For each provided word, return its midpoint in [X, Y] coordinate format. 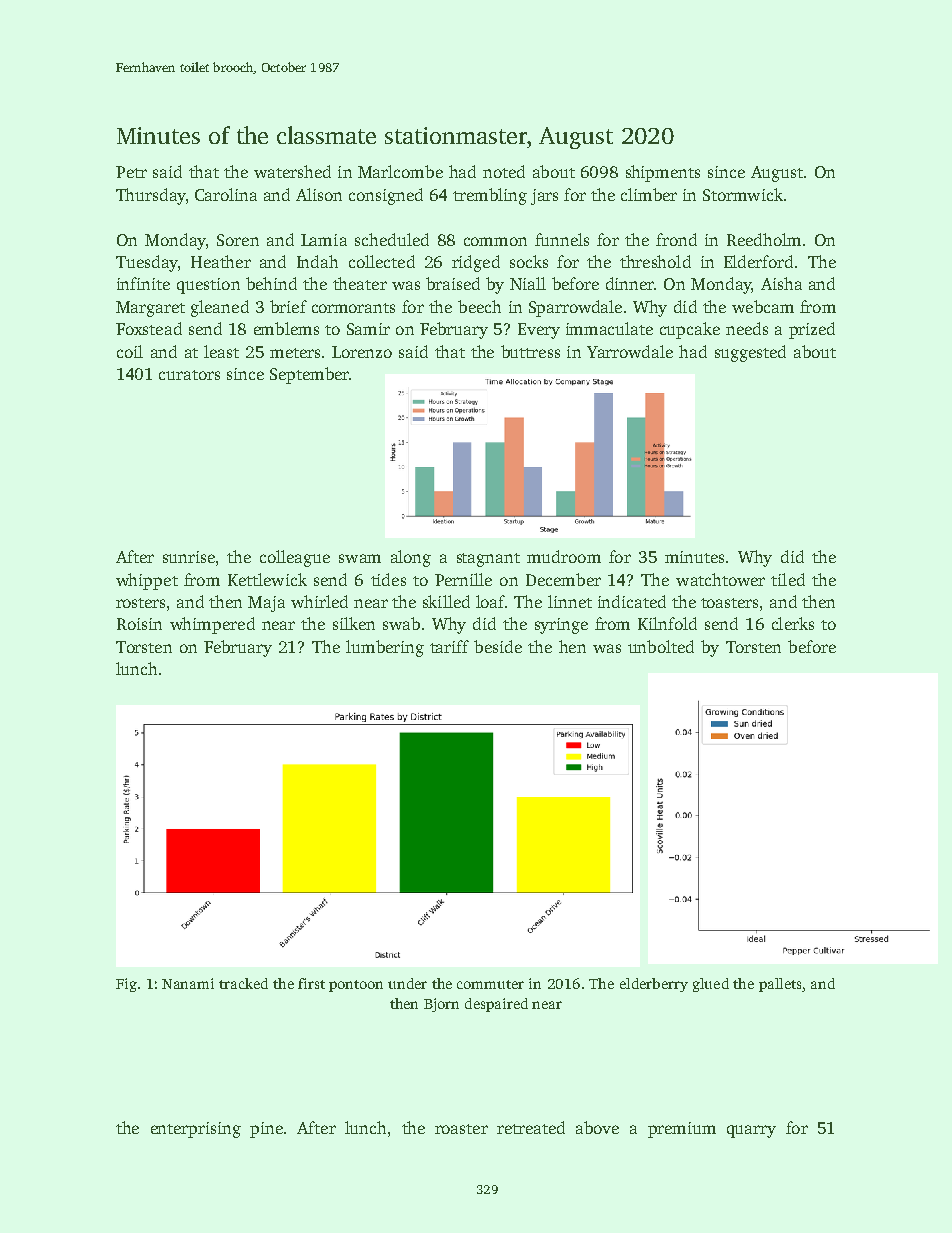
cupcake [690, 330]
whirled [319, 601]
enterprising [196, 1130]
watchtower [720, 579]
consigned [386, 196]
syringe [561, 626]
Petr [131, 172]
